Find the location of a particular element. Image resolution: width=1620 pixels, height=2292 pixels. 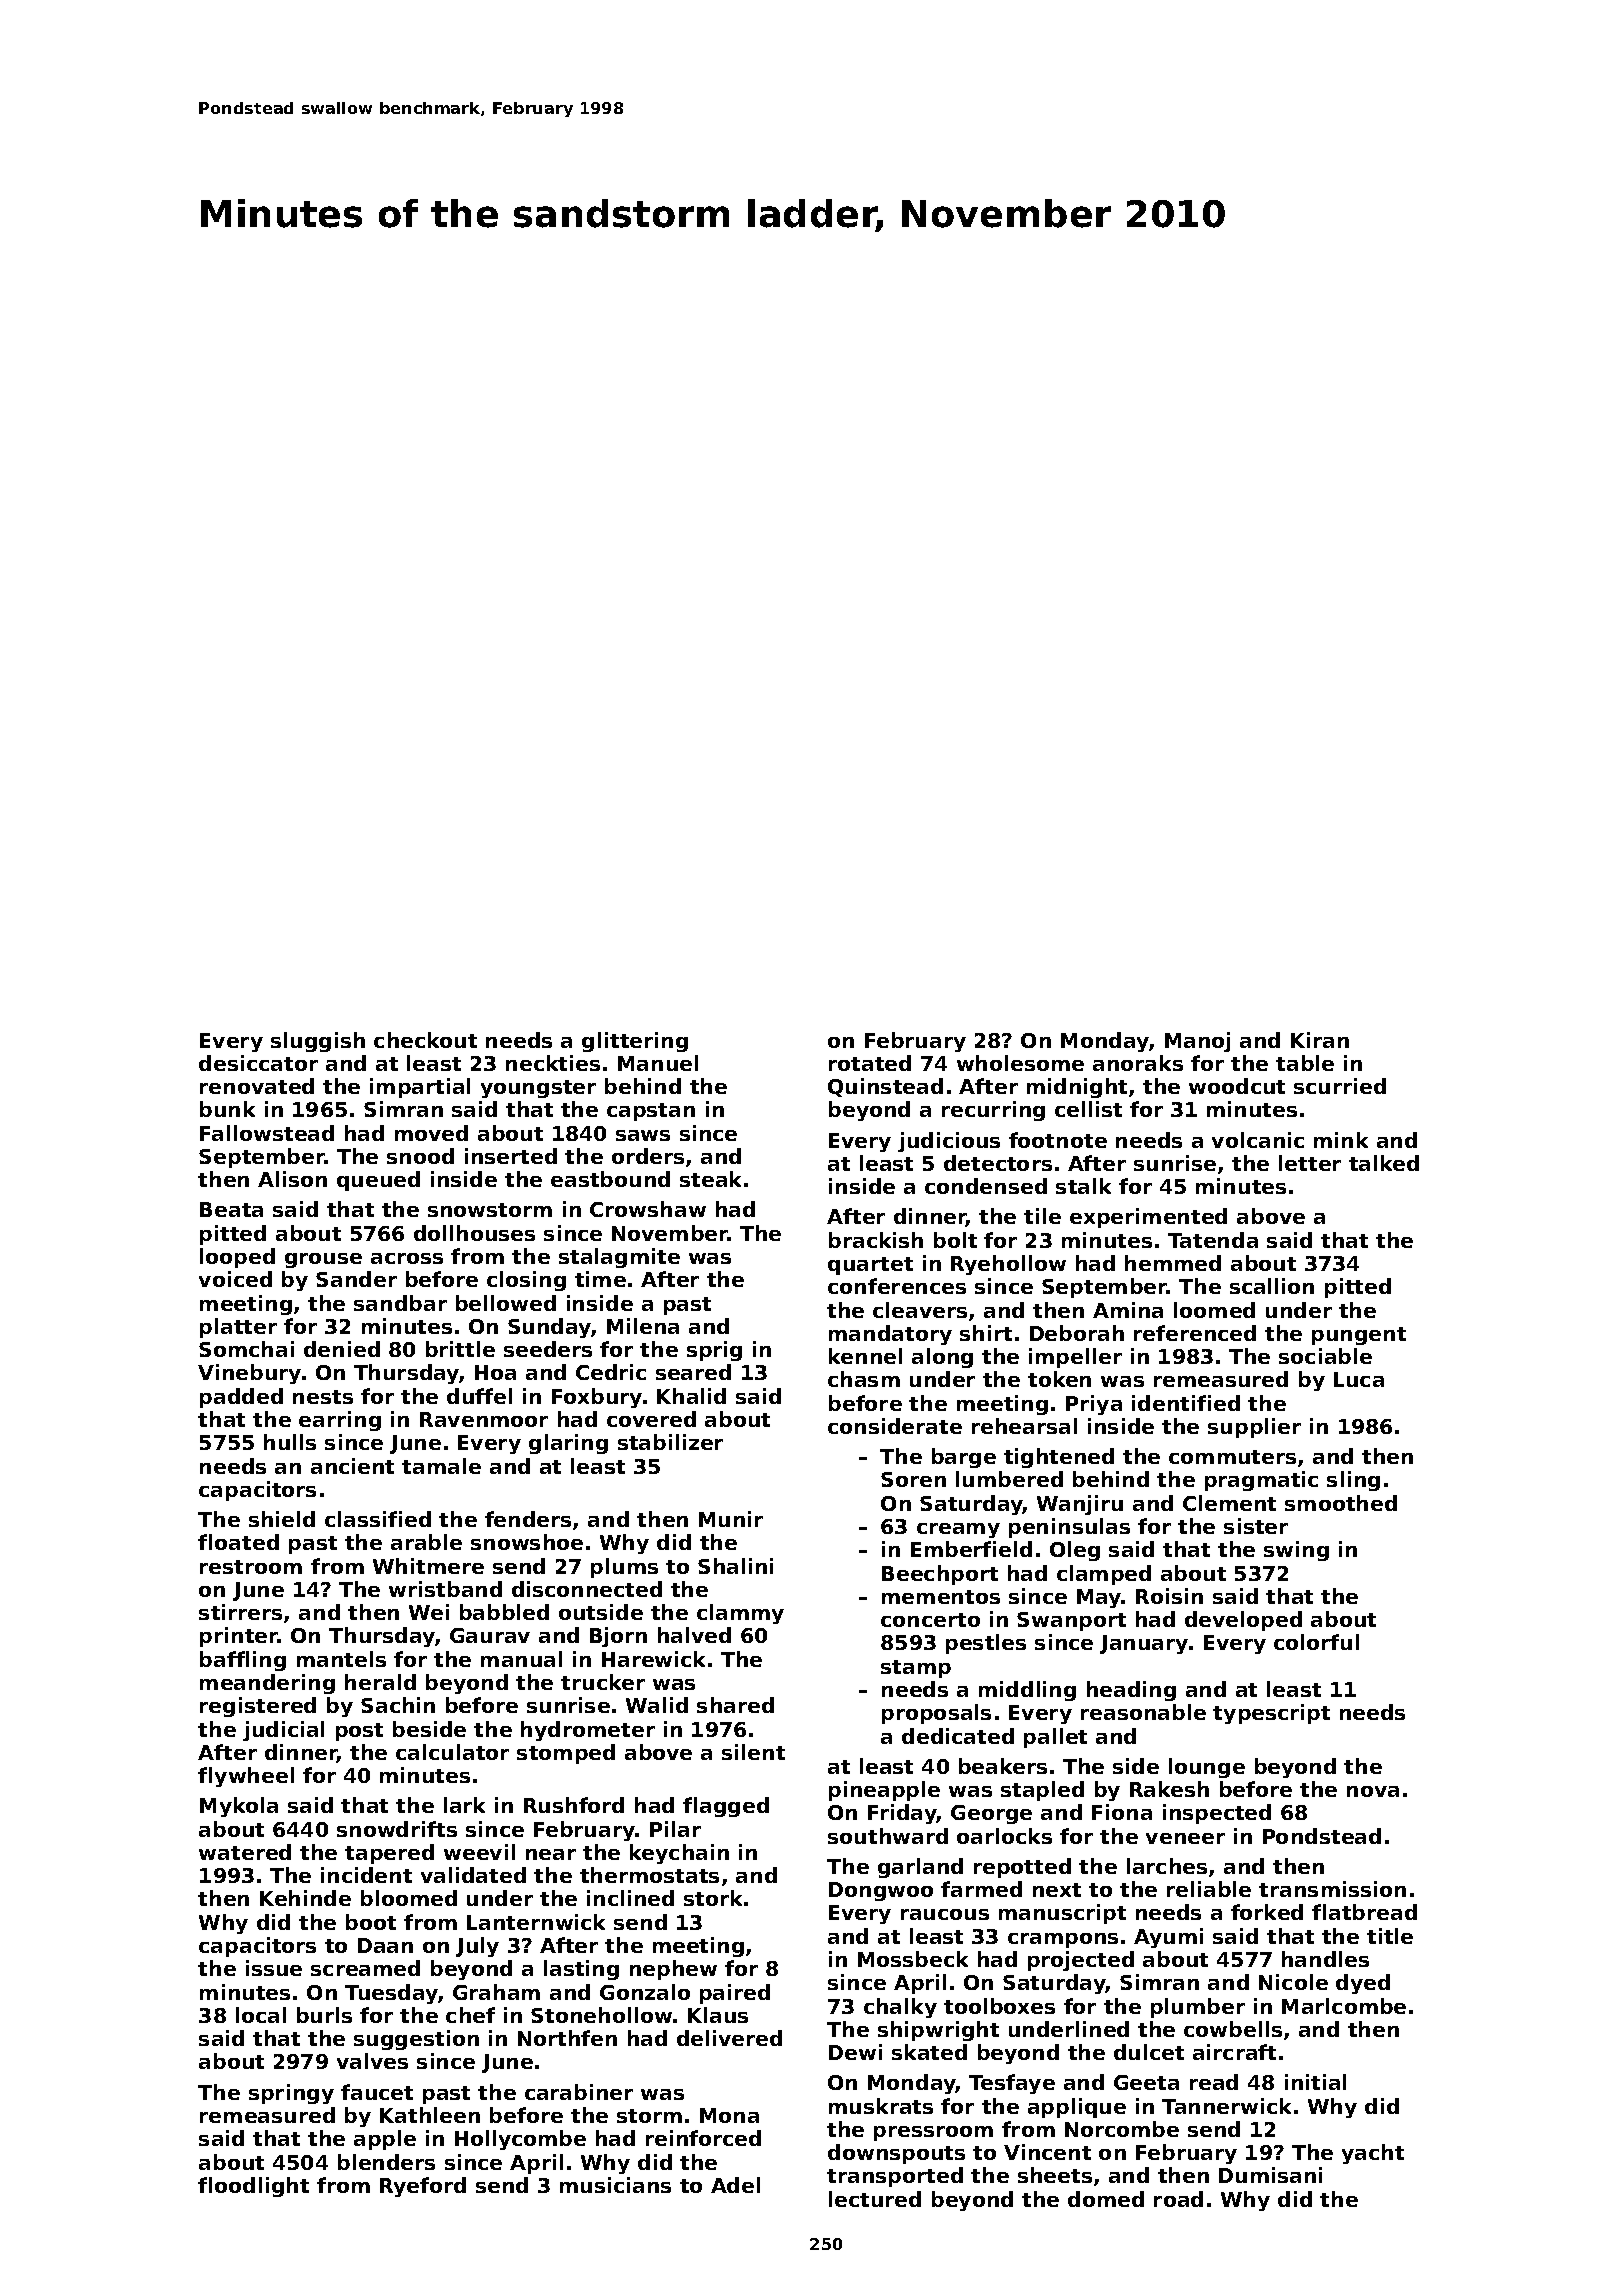

musicians is located at coordinates (615, 2185).
